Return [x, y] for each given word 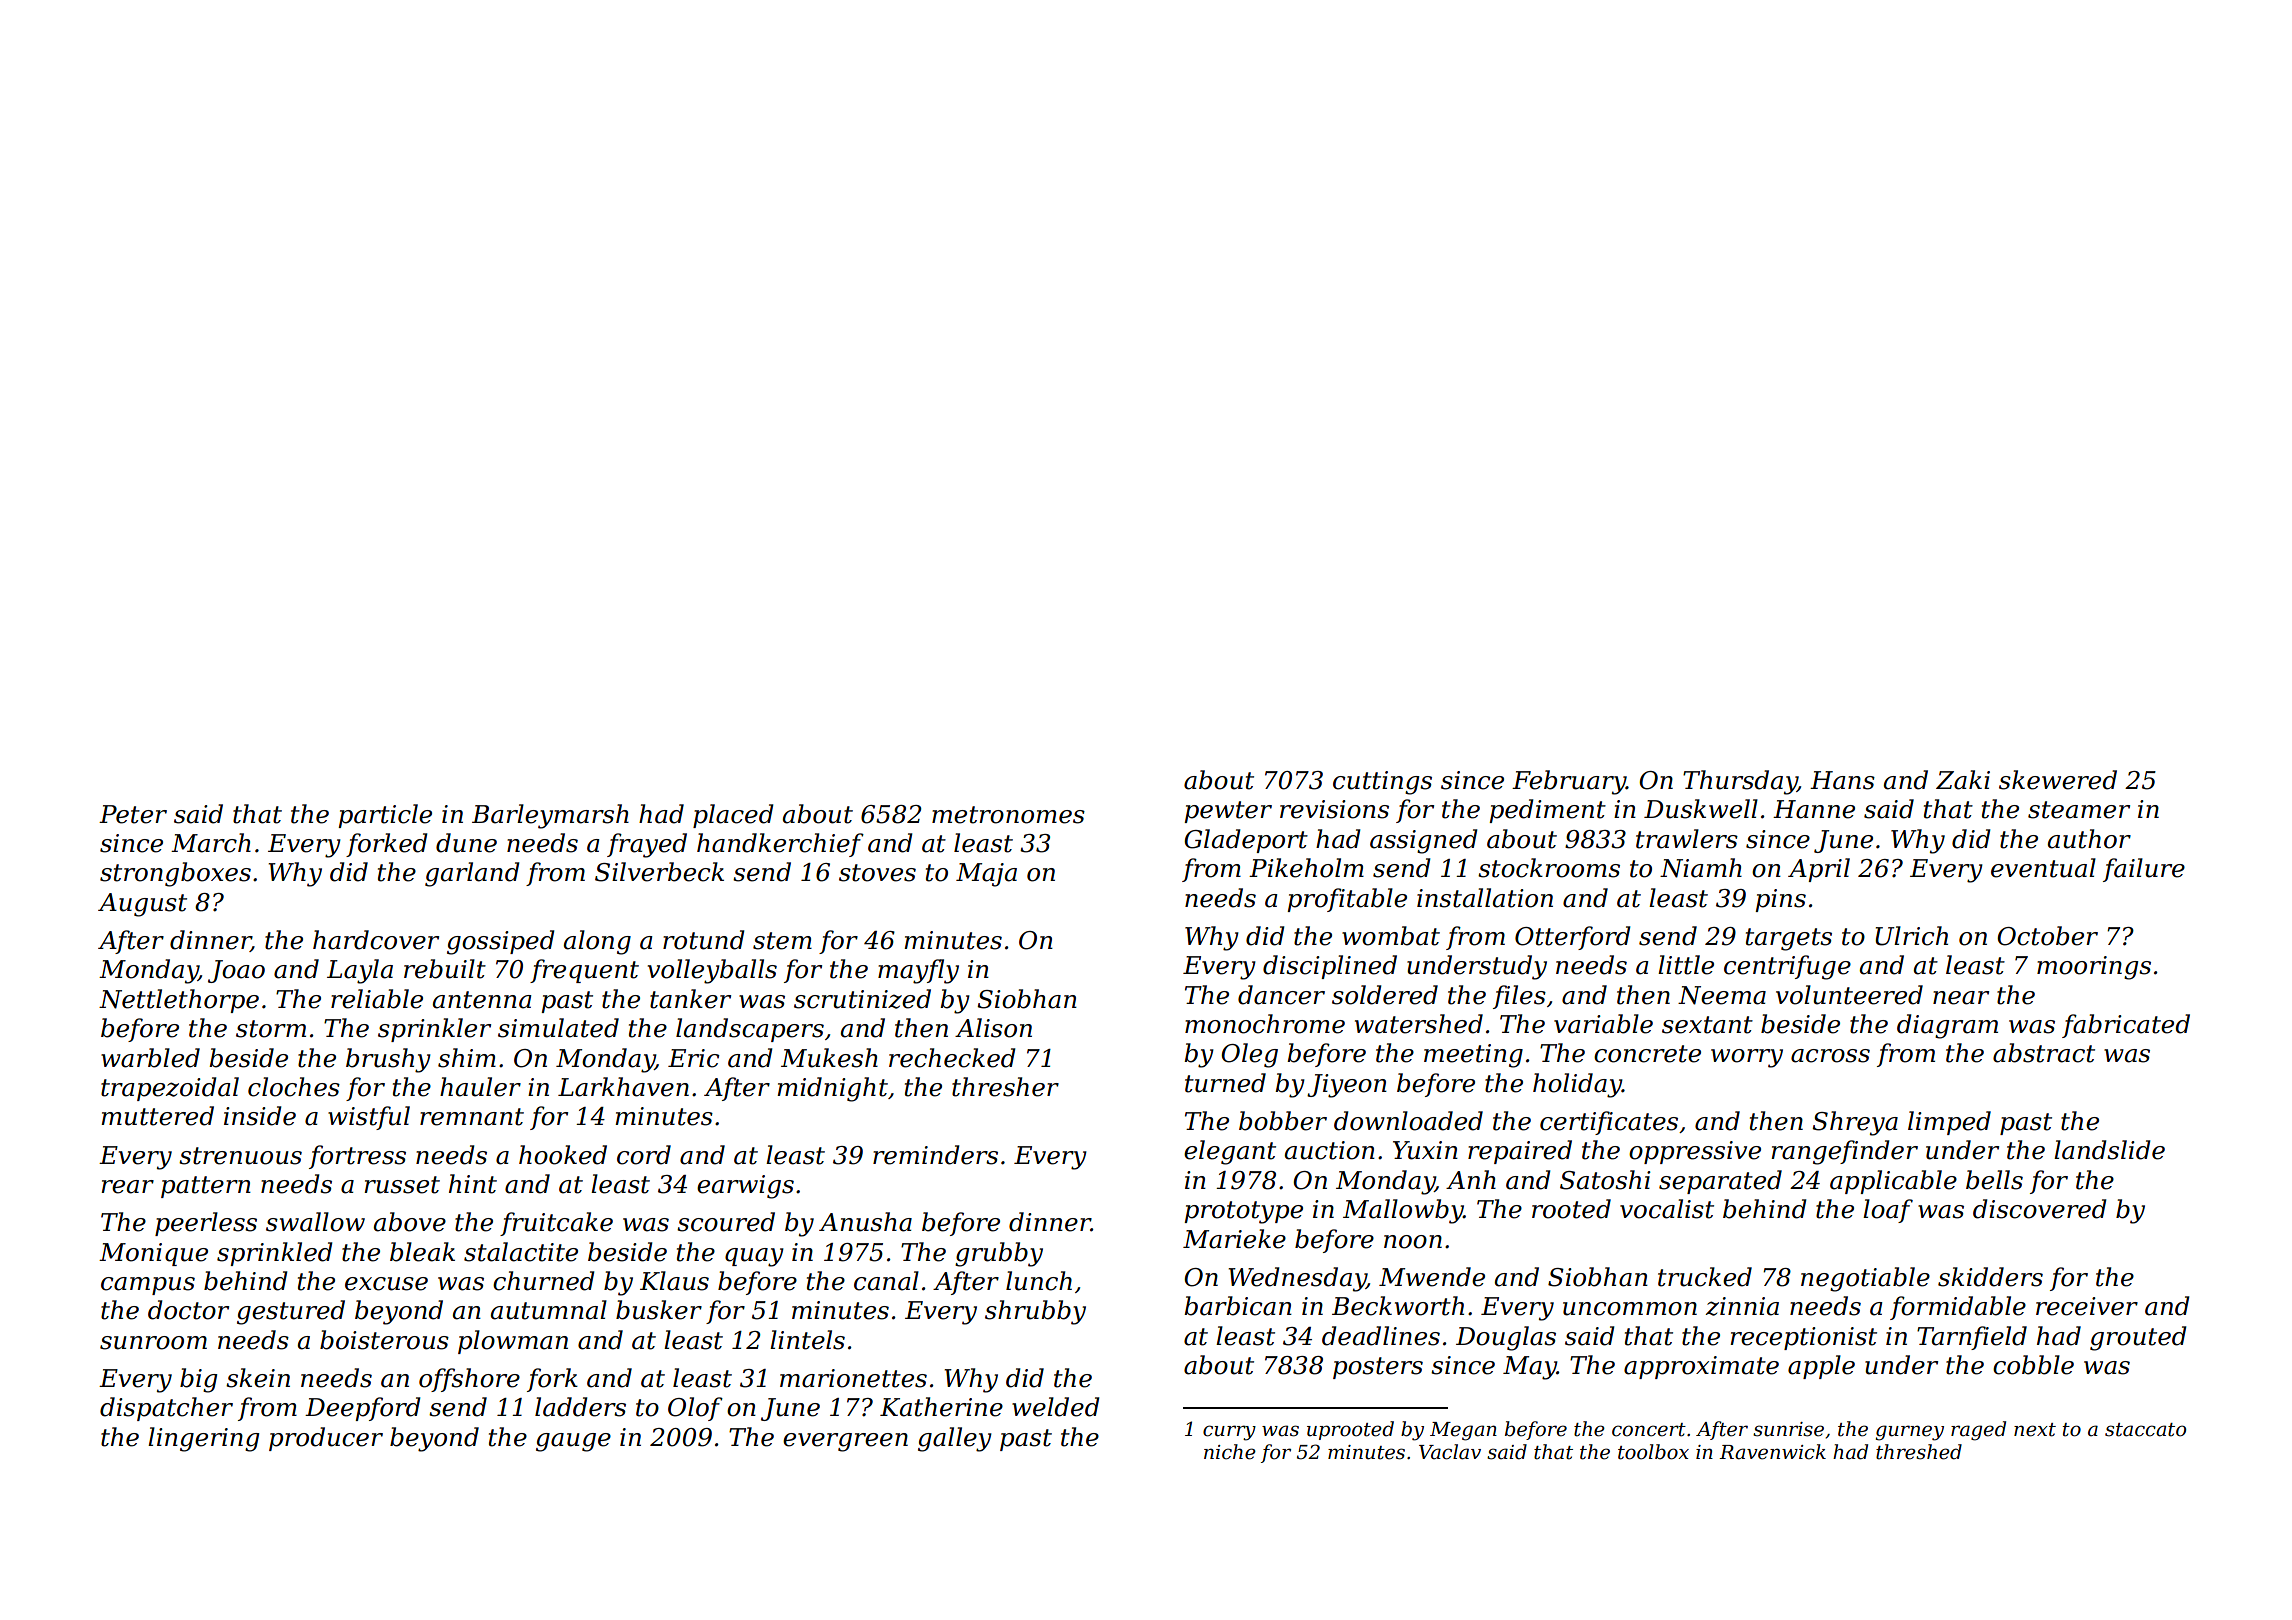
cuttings [1382, 783]
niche [1230, 1452]
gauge [573, 1442]
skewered [2058, 780]
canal [886, 1281]
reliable [377, 999]
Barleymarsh [550, 816]
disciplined [1330, 967]
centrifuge [1787, 967]
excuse [386, 1284]
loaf [1888, 1211]
